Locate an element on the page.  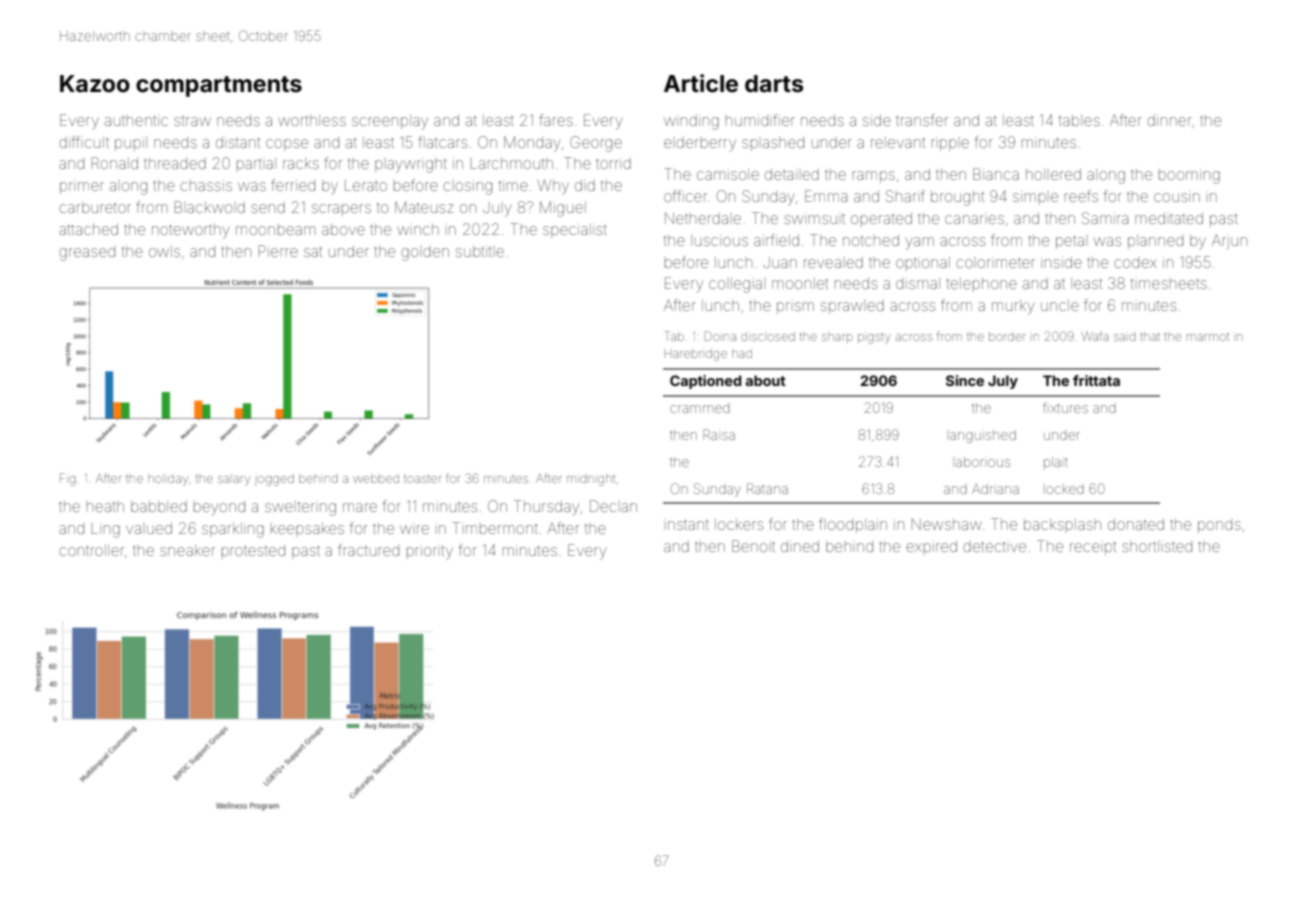
dinner is located at coordinates (1169, 120).
